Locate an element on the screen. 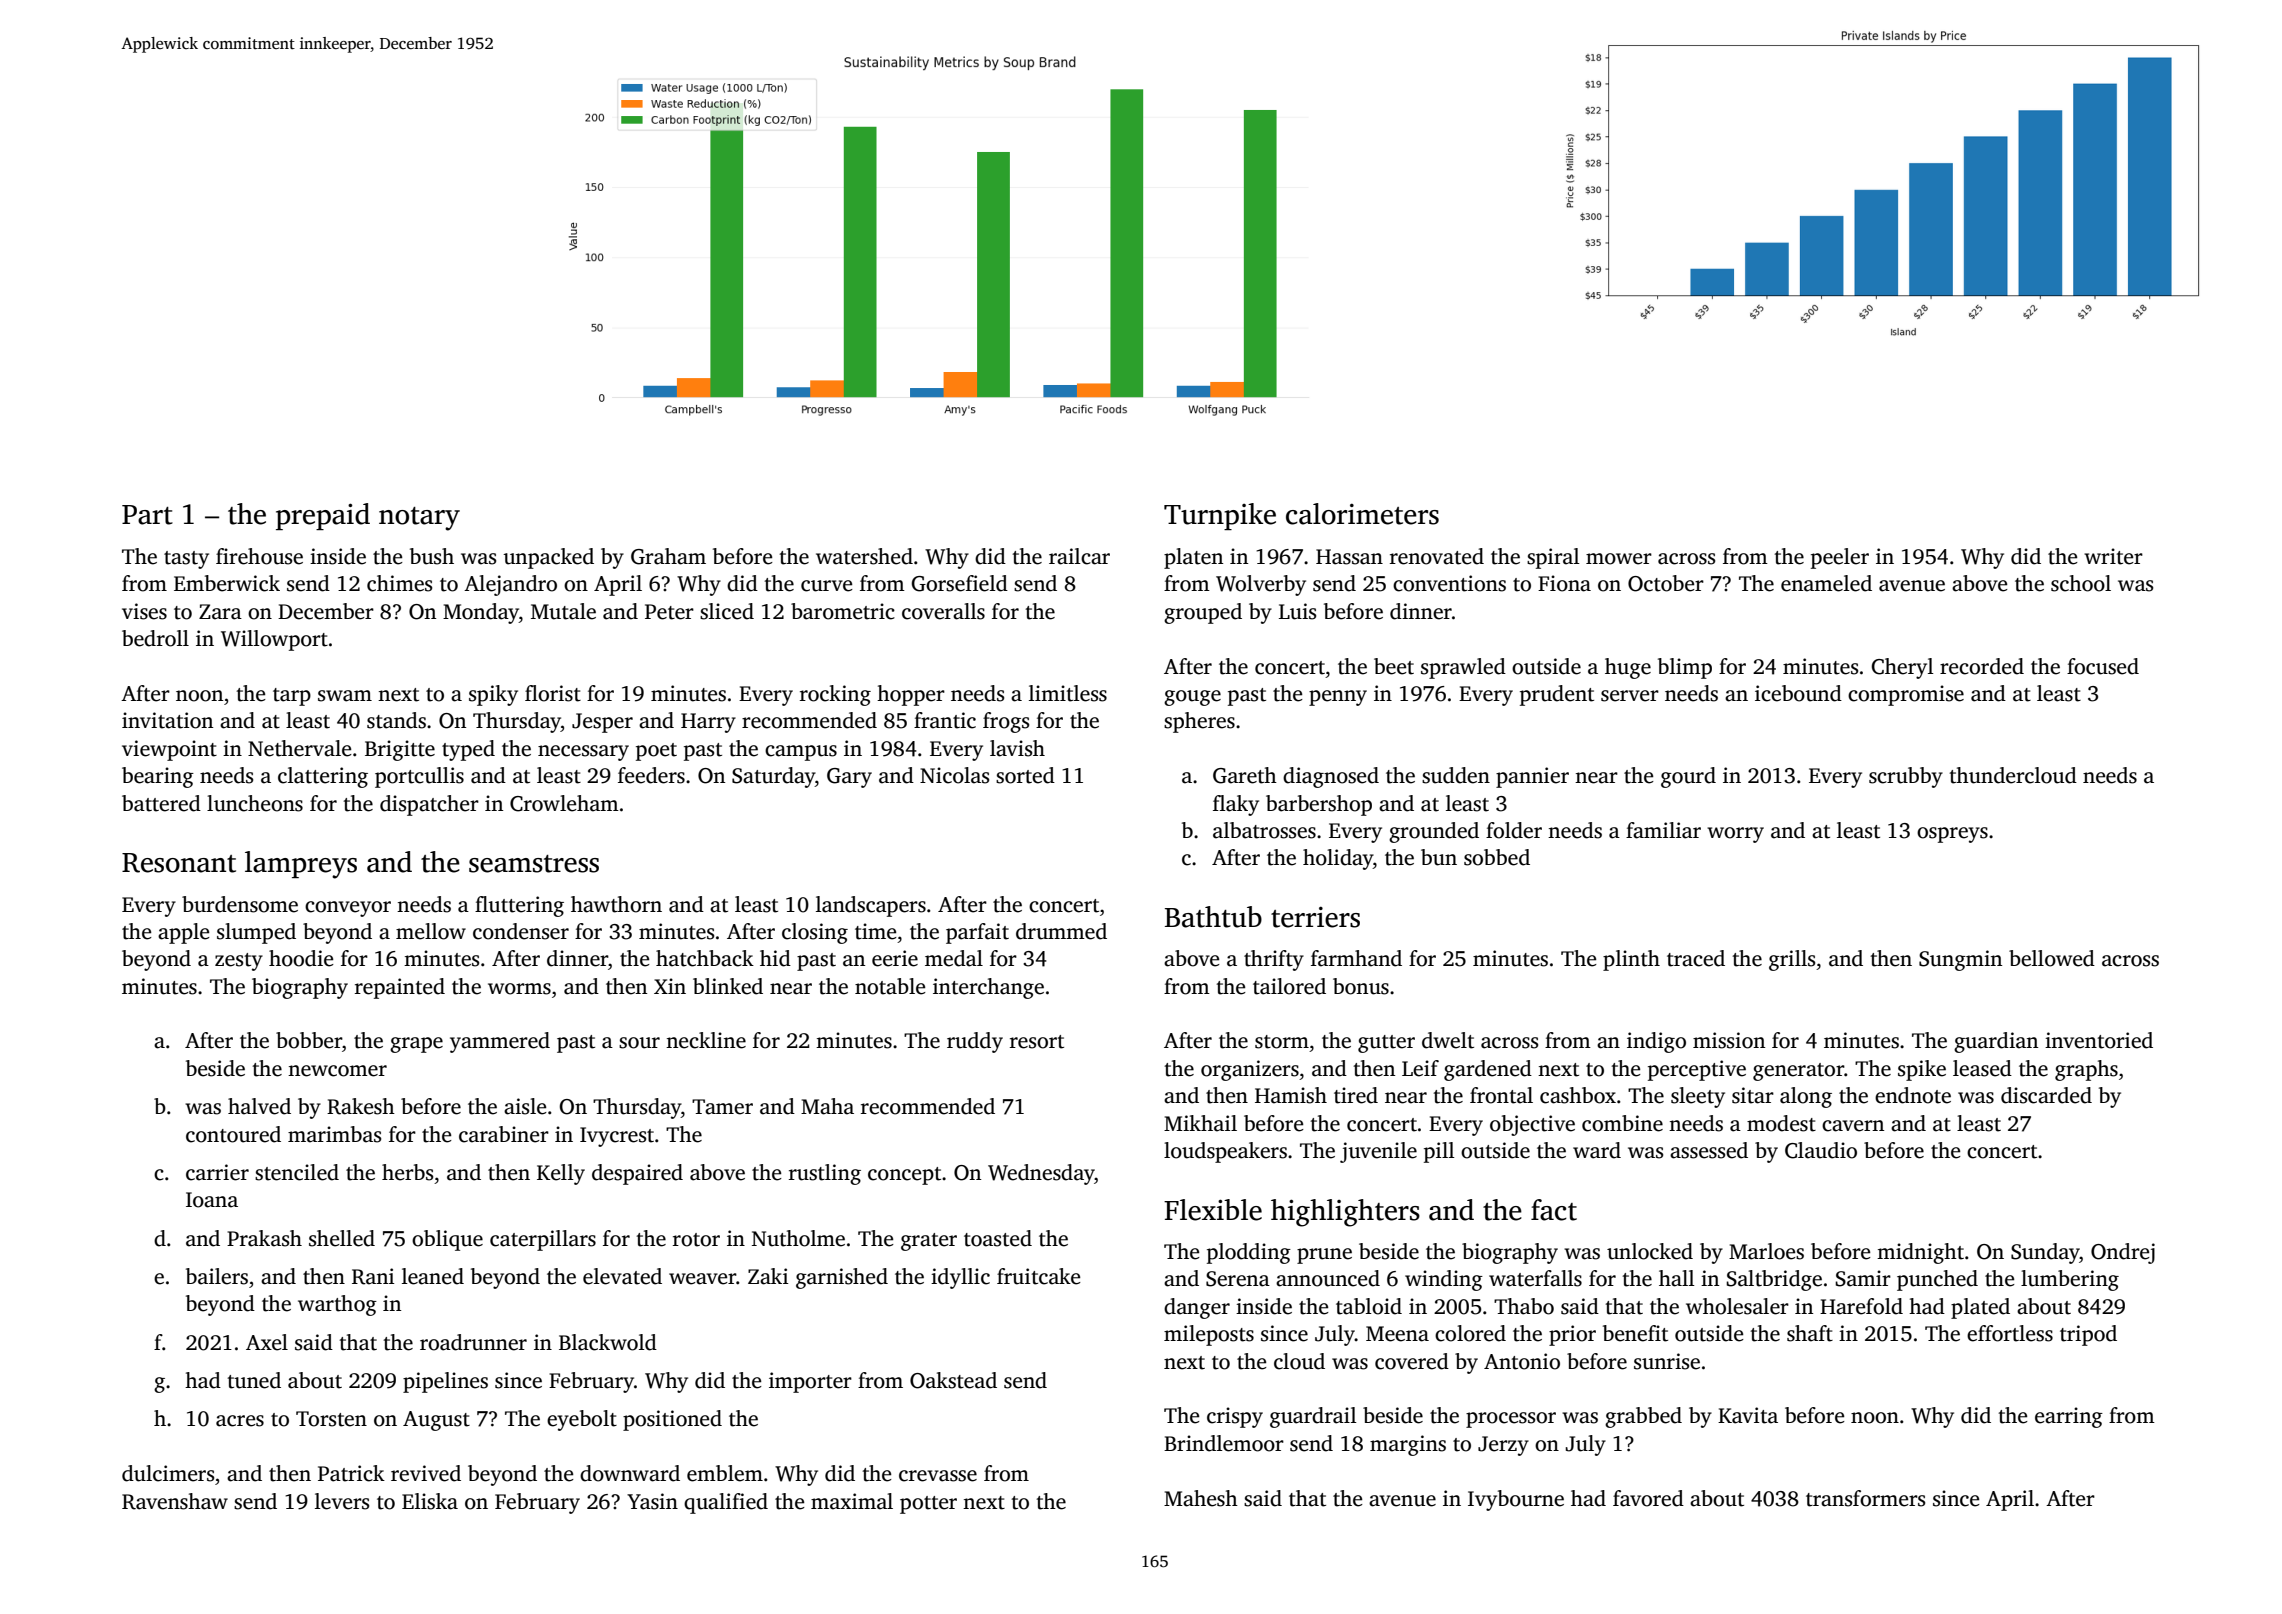 Image resolution: width=2282 pixels, height=1614 pixels. favored is located at coordinates (1648, 1498).
